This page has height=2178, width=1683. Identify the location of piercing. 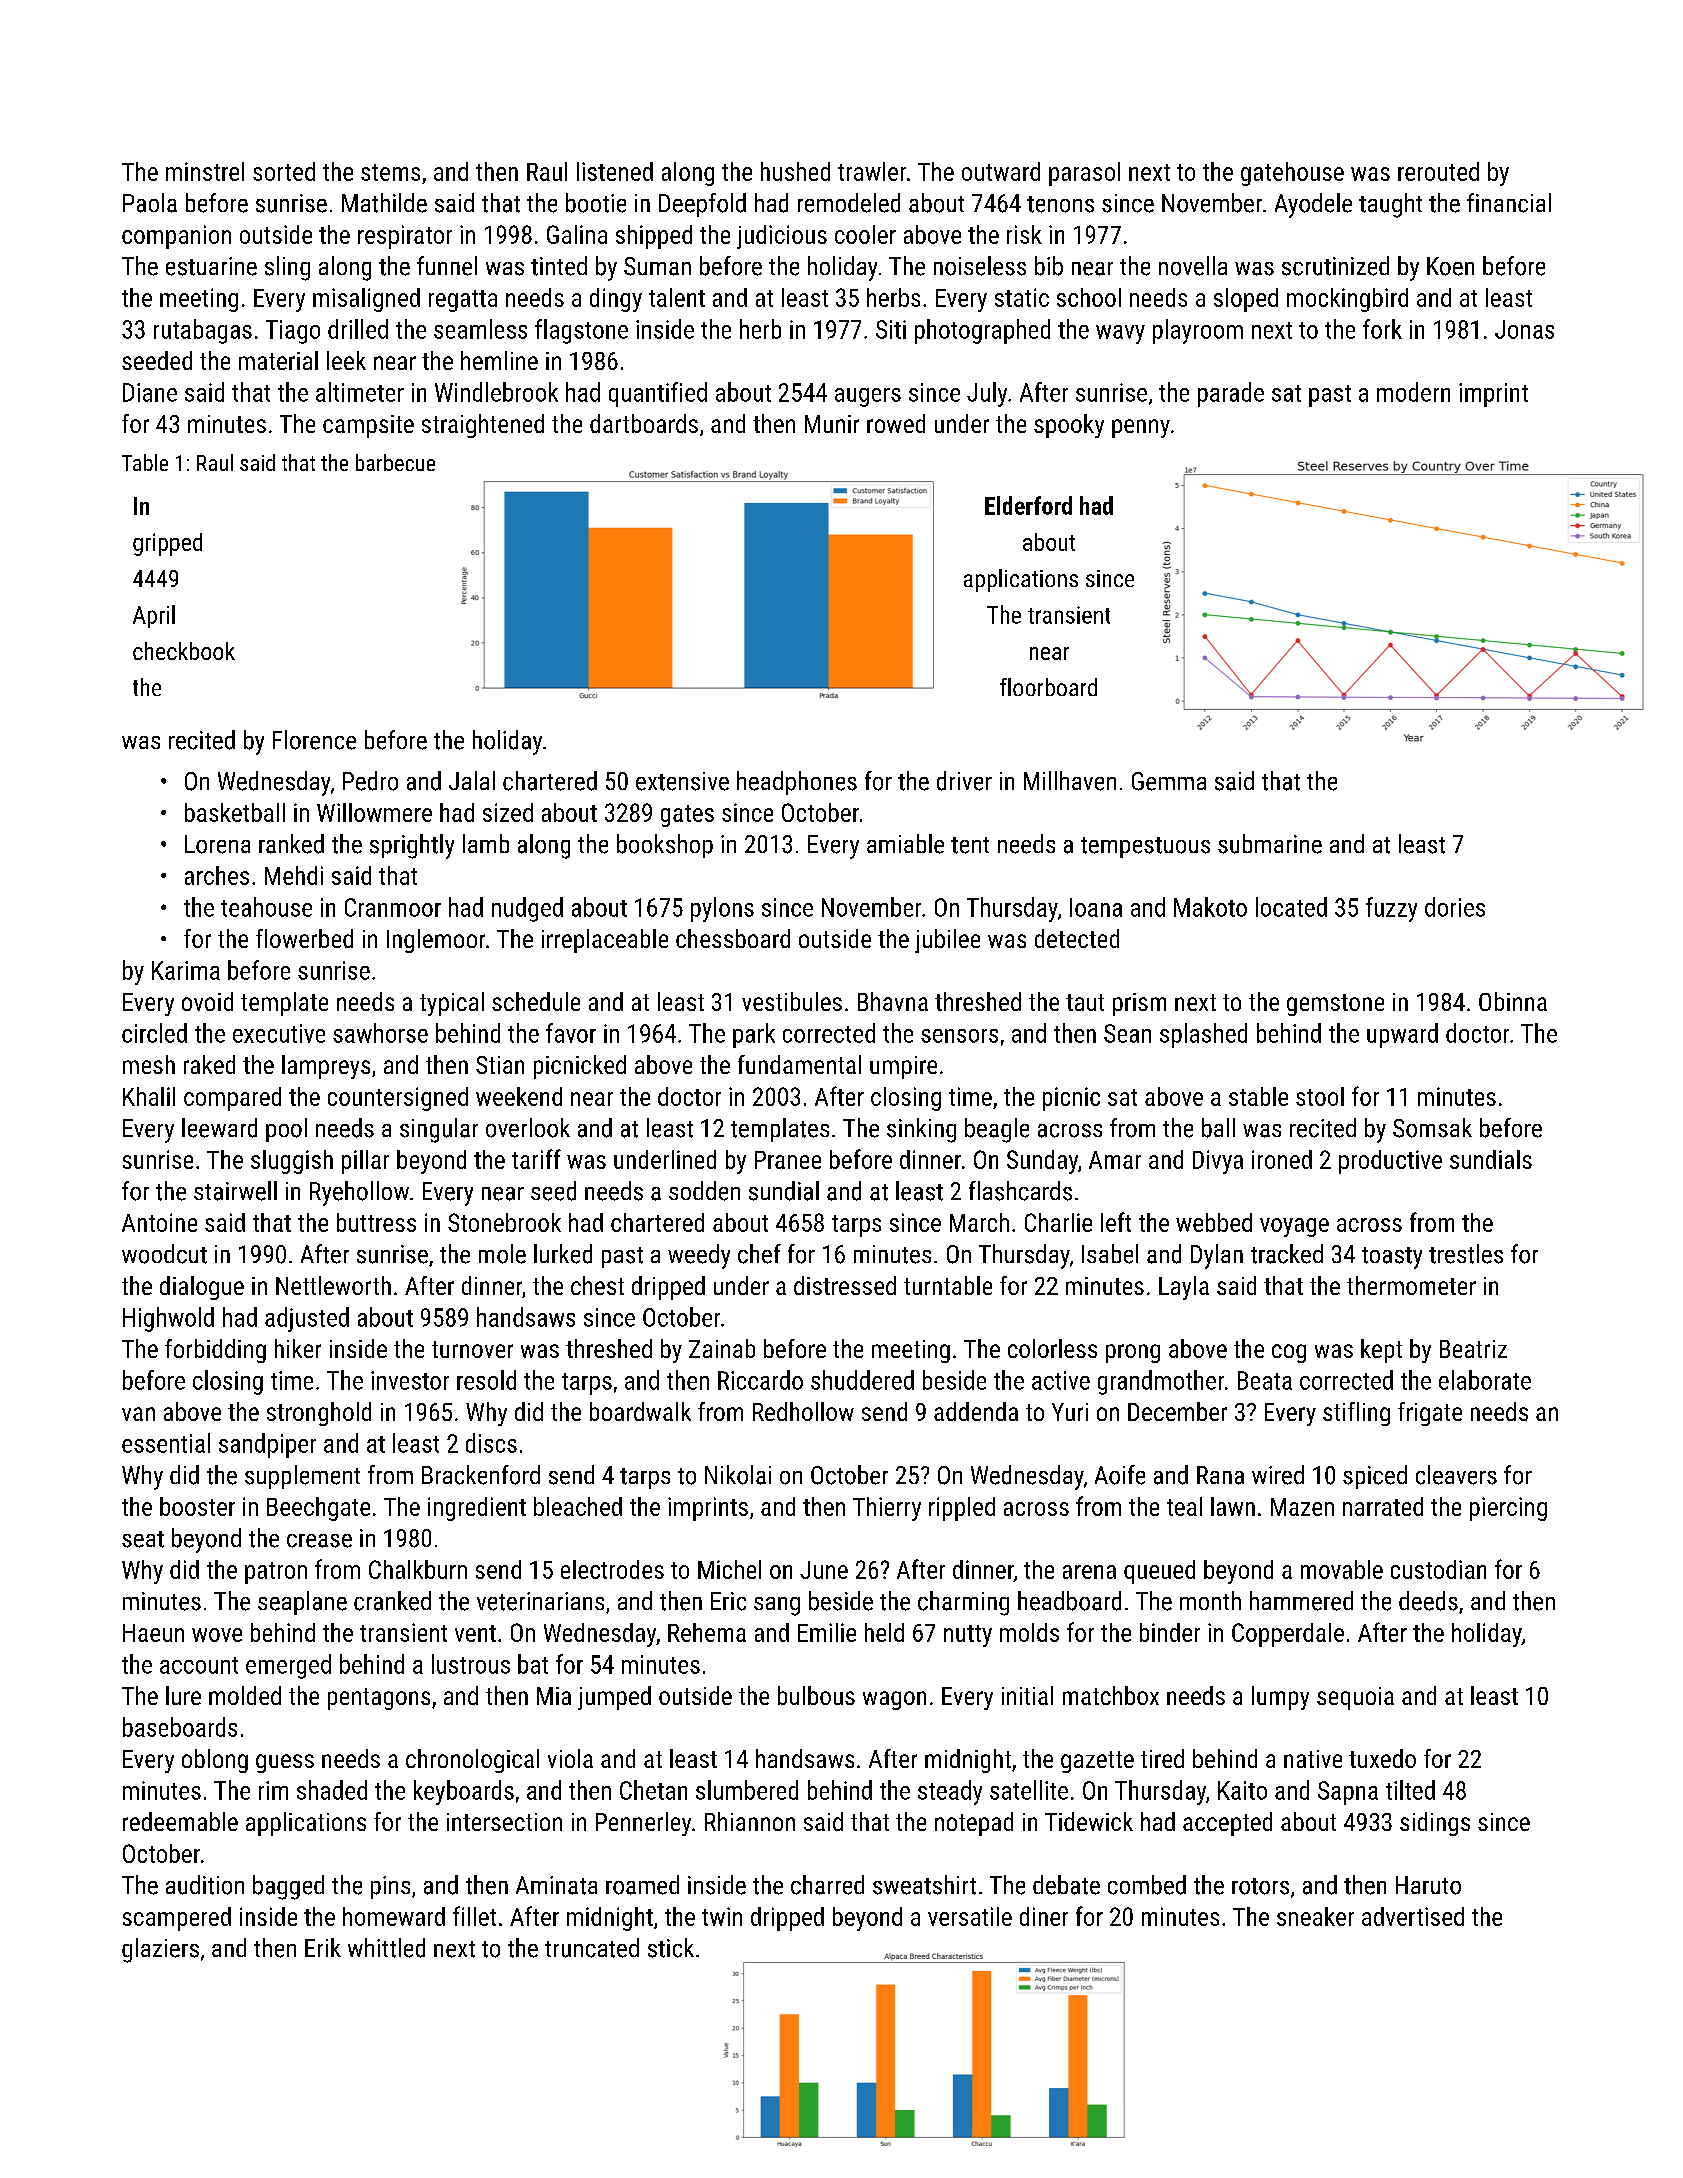
(1508, 1509).
